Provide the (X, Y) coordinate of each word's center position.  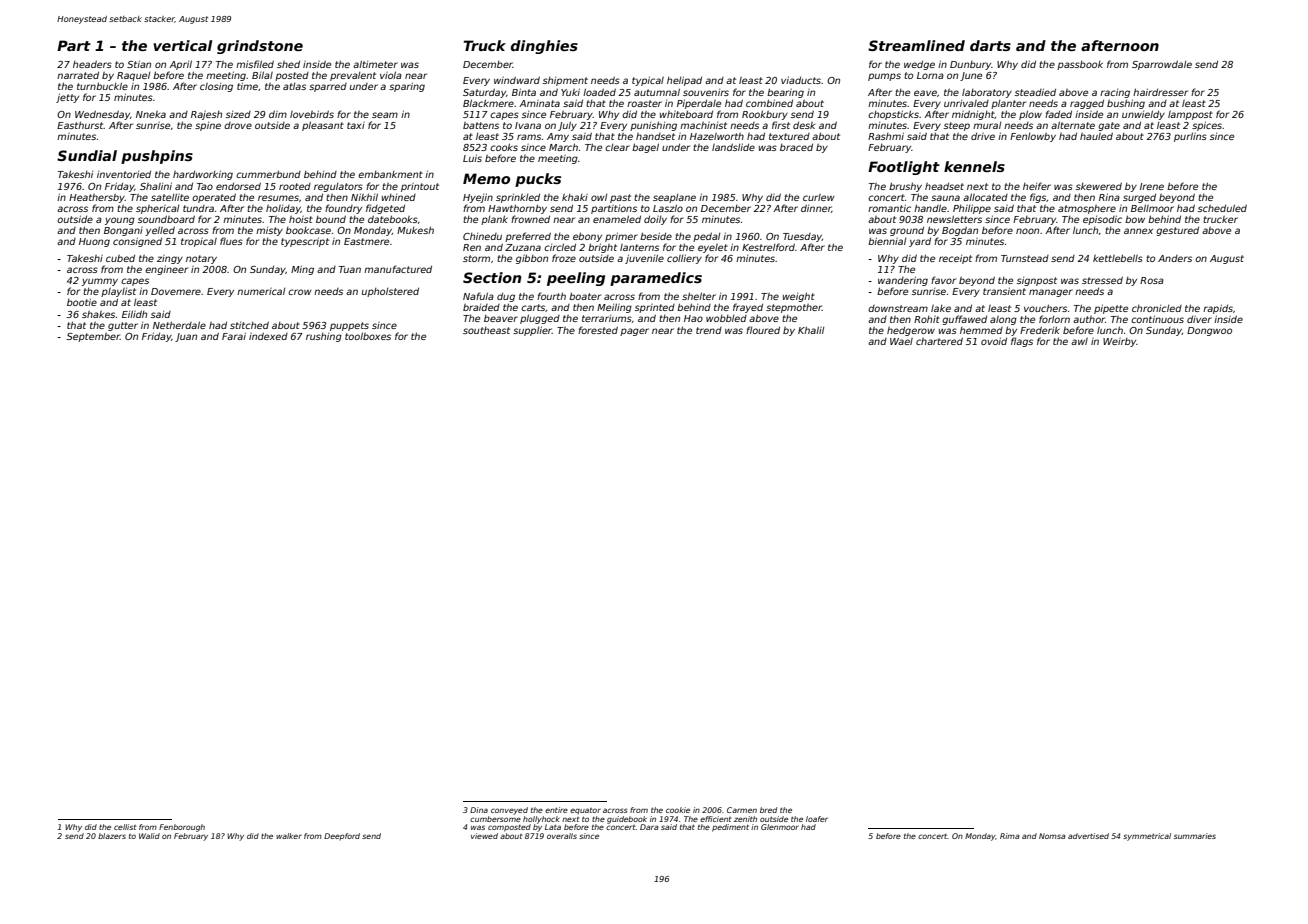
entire (556, 810)
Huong (94, 242)
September (93, 337)
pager (634, 332)
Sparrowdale (1162, 65)
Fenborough (182, 828)
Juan (186, 337)
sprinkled (518, 198)
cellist (125, 827)
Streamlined (916, 45)
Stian (139, 64)
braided (481, 307)
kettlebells (1118, 258)
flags (1022, 342)
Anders (1175, 258)
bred (768, 810)
